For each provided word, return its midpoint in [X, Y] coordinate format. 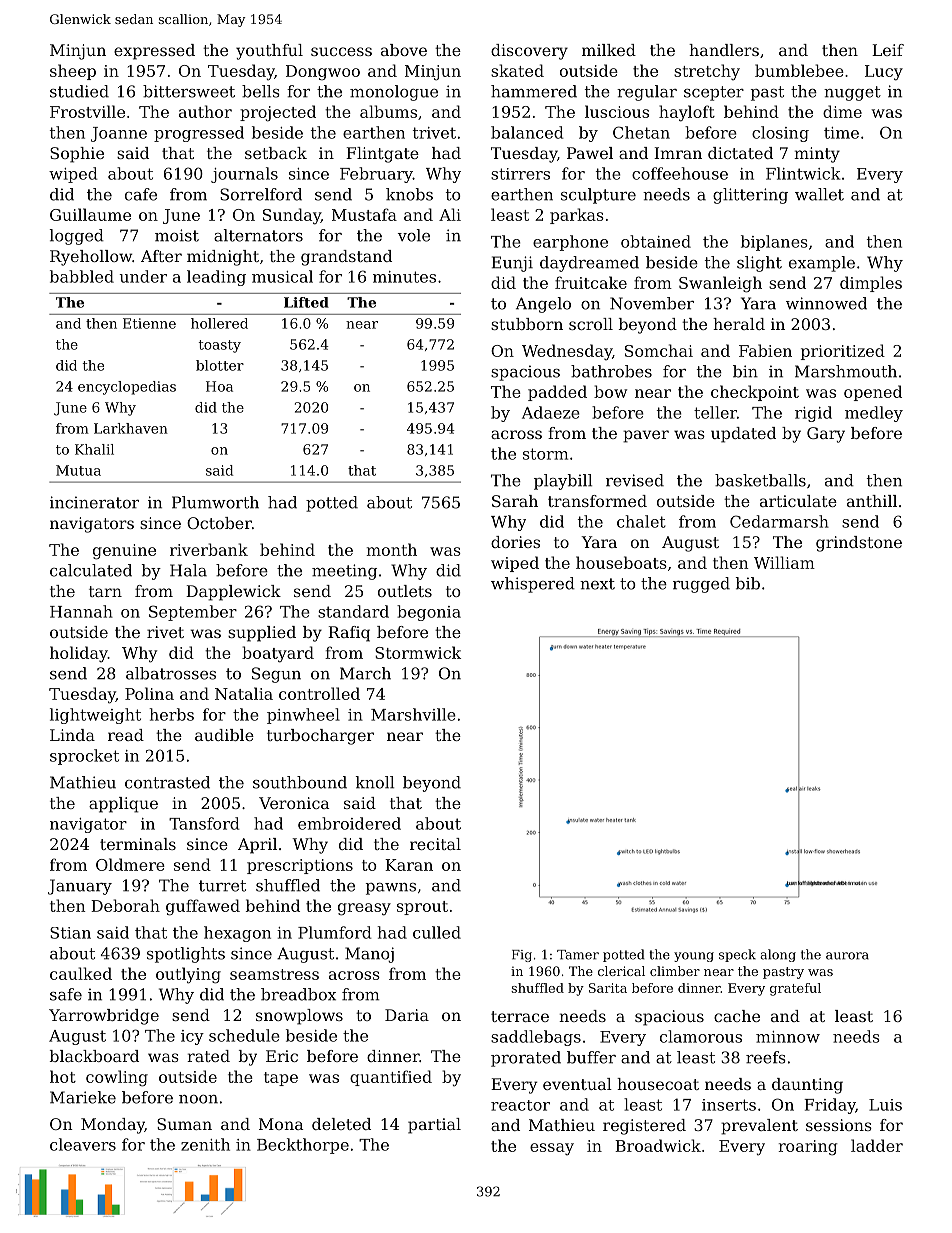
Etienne [149, 323]
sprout [422, 908]
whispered [533, 585]
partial [434, 1126]
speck [737, 955]
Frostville [87, 111]
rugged [701, 585]
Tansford [204, 823]
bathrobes [611, 371]
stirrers [520, 174]
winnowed [826, 303]
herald [739, 324]
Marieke [83, 1097]
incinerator [94, 502]
